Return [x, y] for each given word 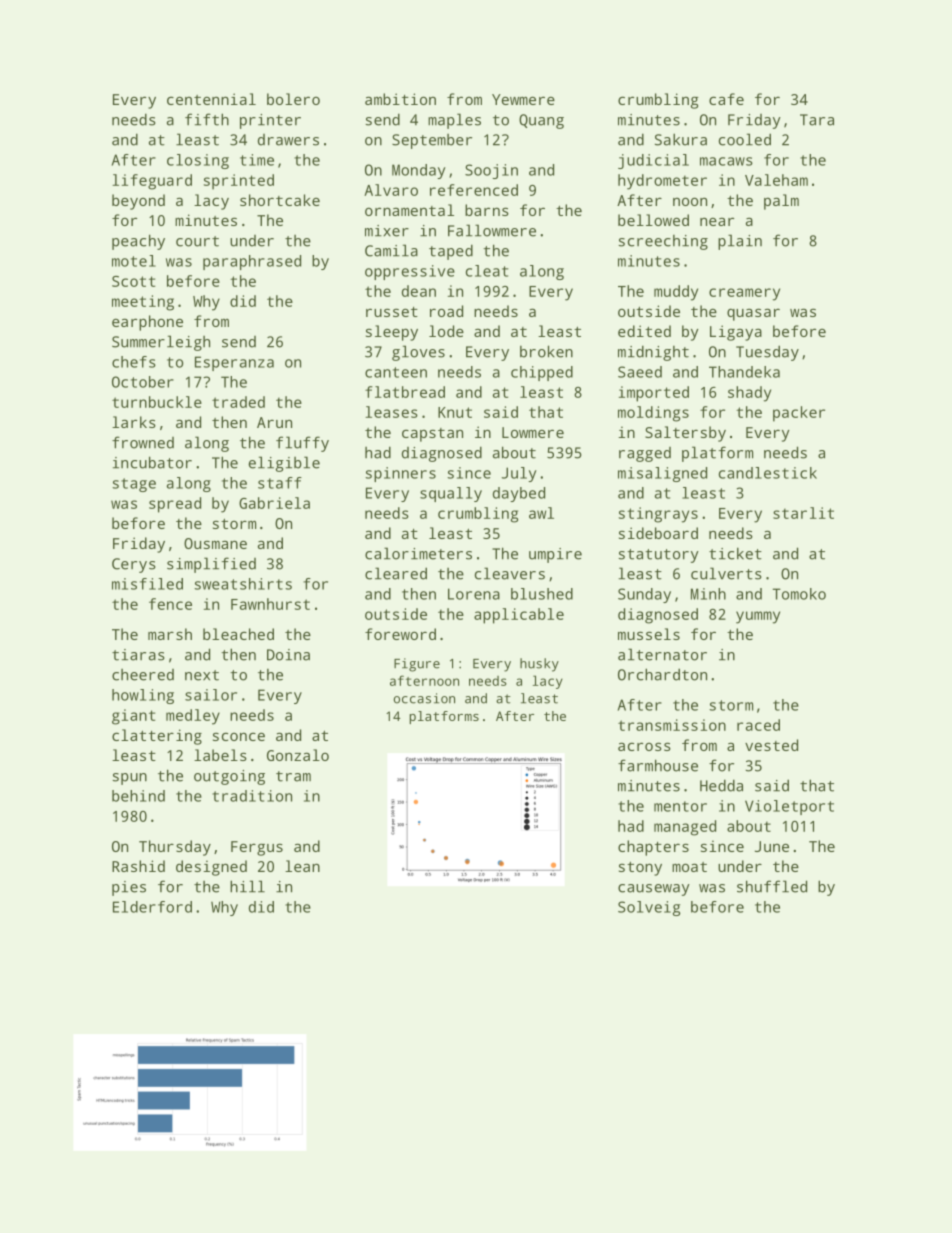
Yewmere [523, 99]
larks [134, 422]
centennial [211, 99]
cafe [726, 99]
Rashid [138, 866]
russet [392, 312]
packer [799, 414]
